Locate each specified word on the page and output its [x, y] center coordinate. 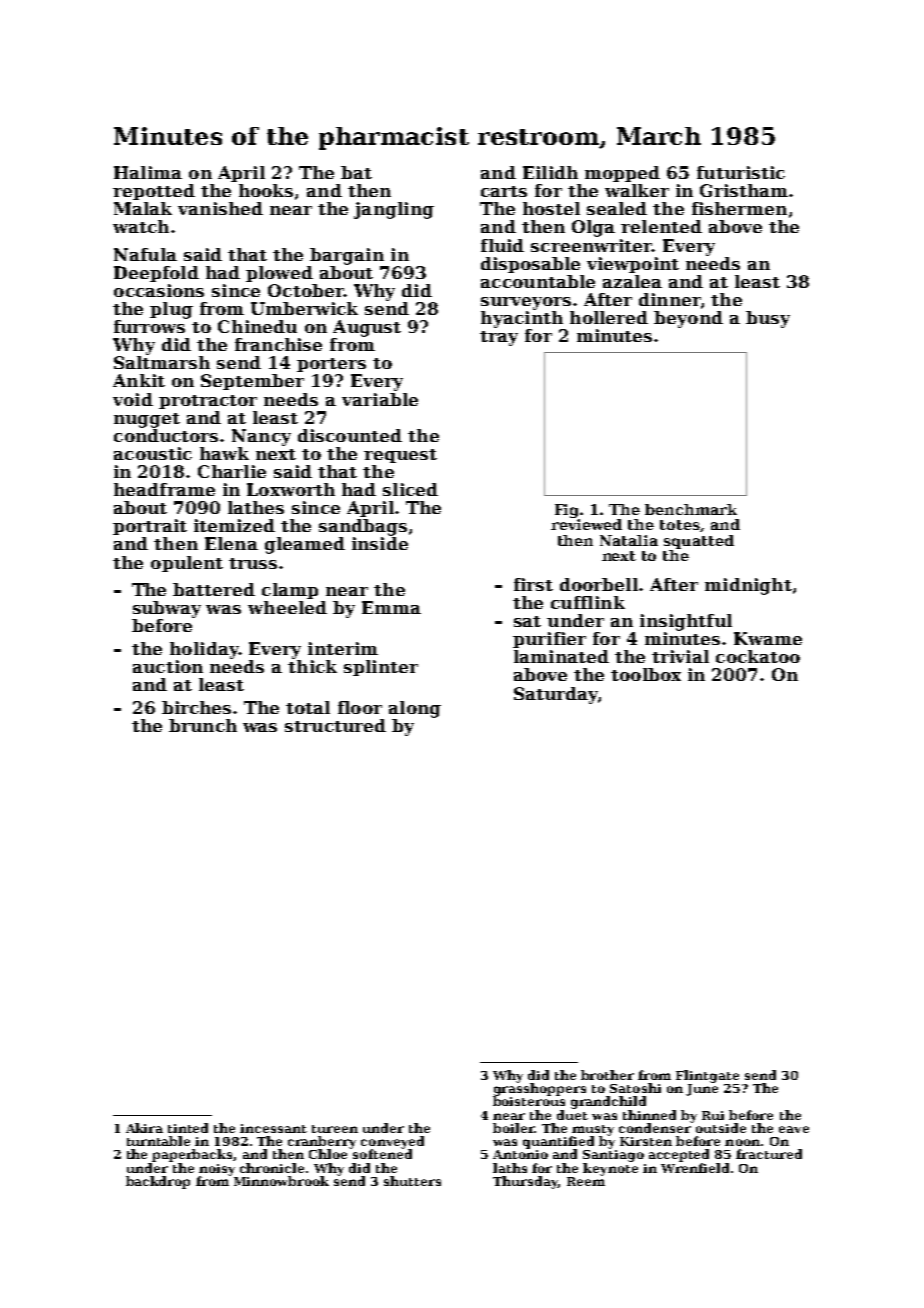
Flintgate [707, 1076]
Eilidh [550, 172]
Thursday [525, 1182]
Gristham [744, 190]
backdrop [158, 1182]
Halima [148, 172]
